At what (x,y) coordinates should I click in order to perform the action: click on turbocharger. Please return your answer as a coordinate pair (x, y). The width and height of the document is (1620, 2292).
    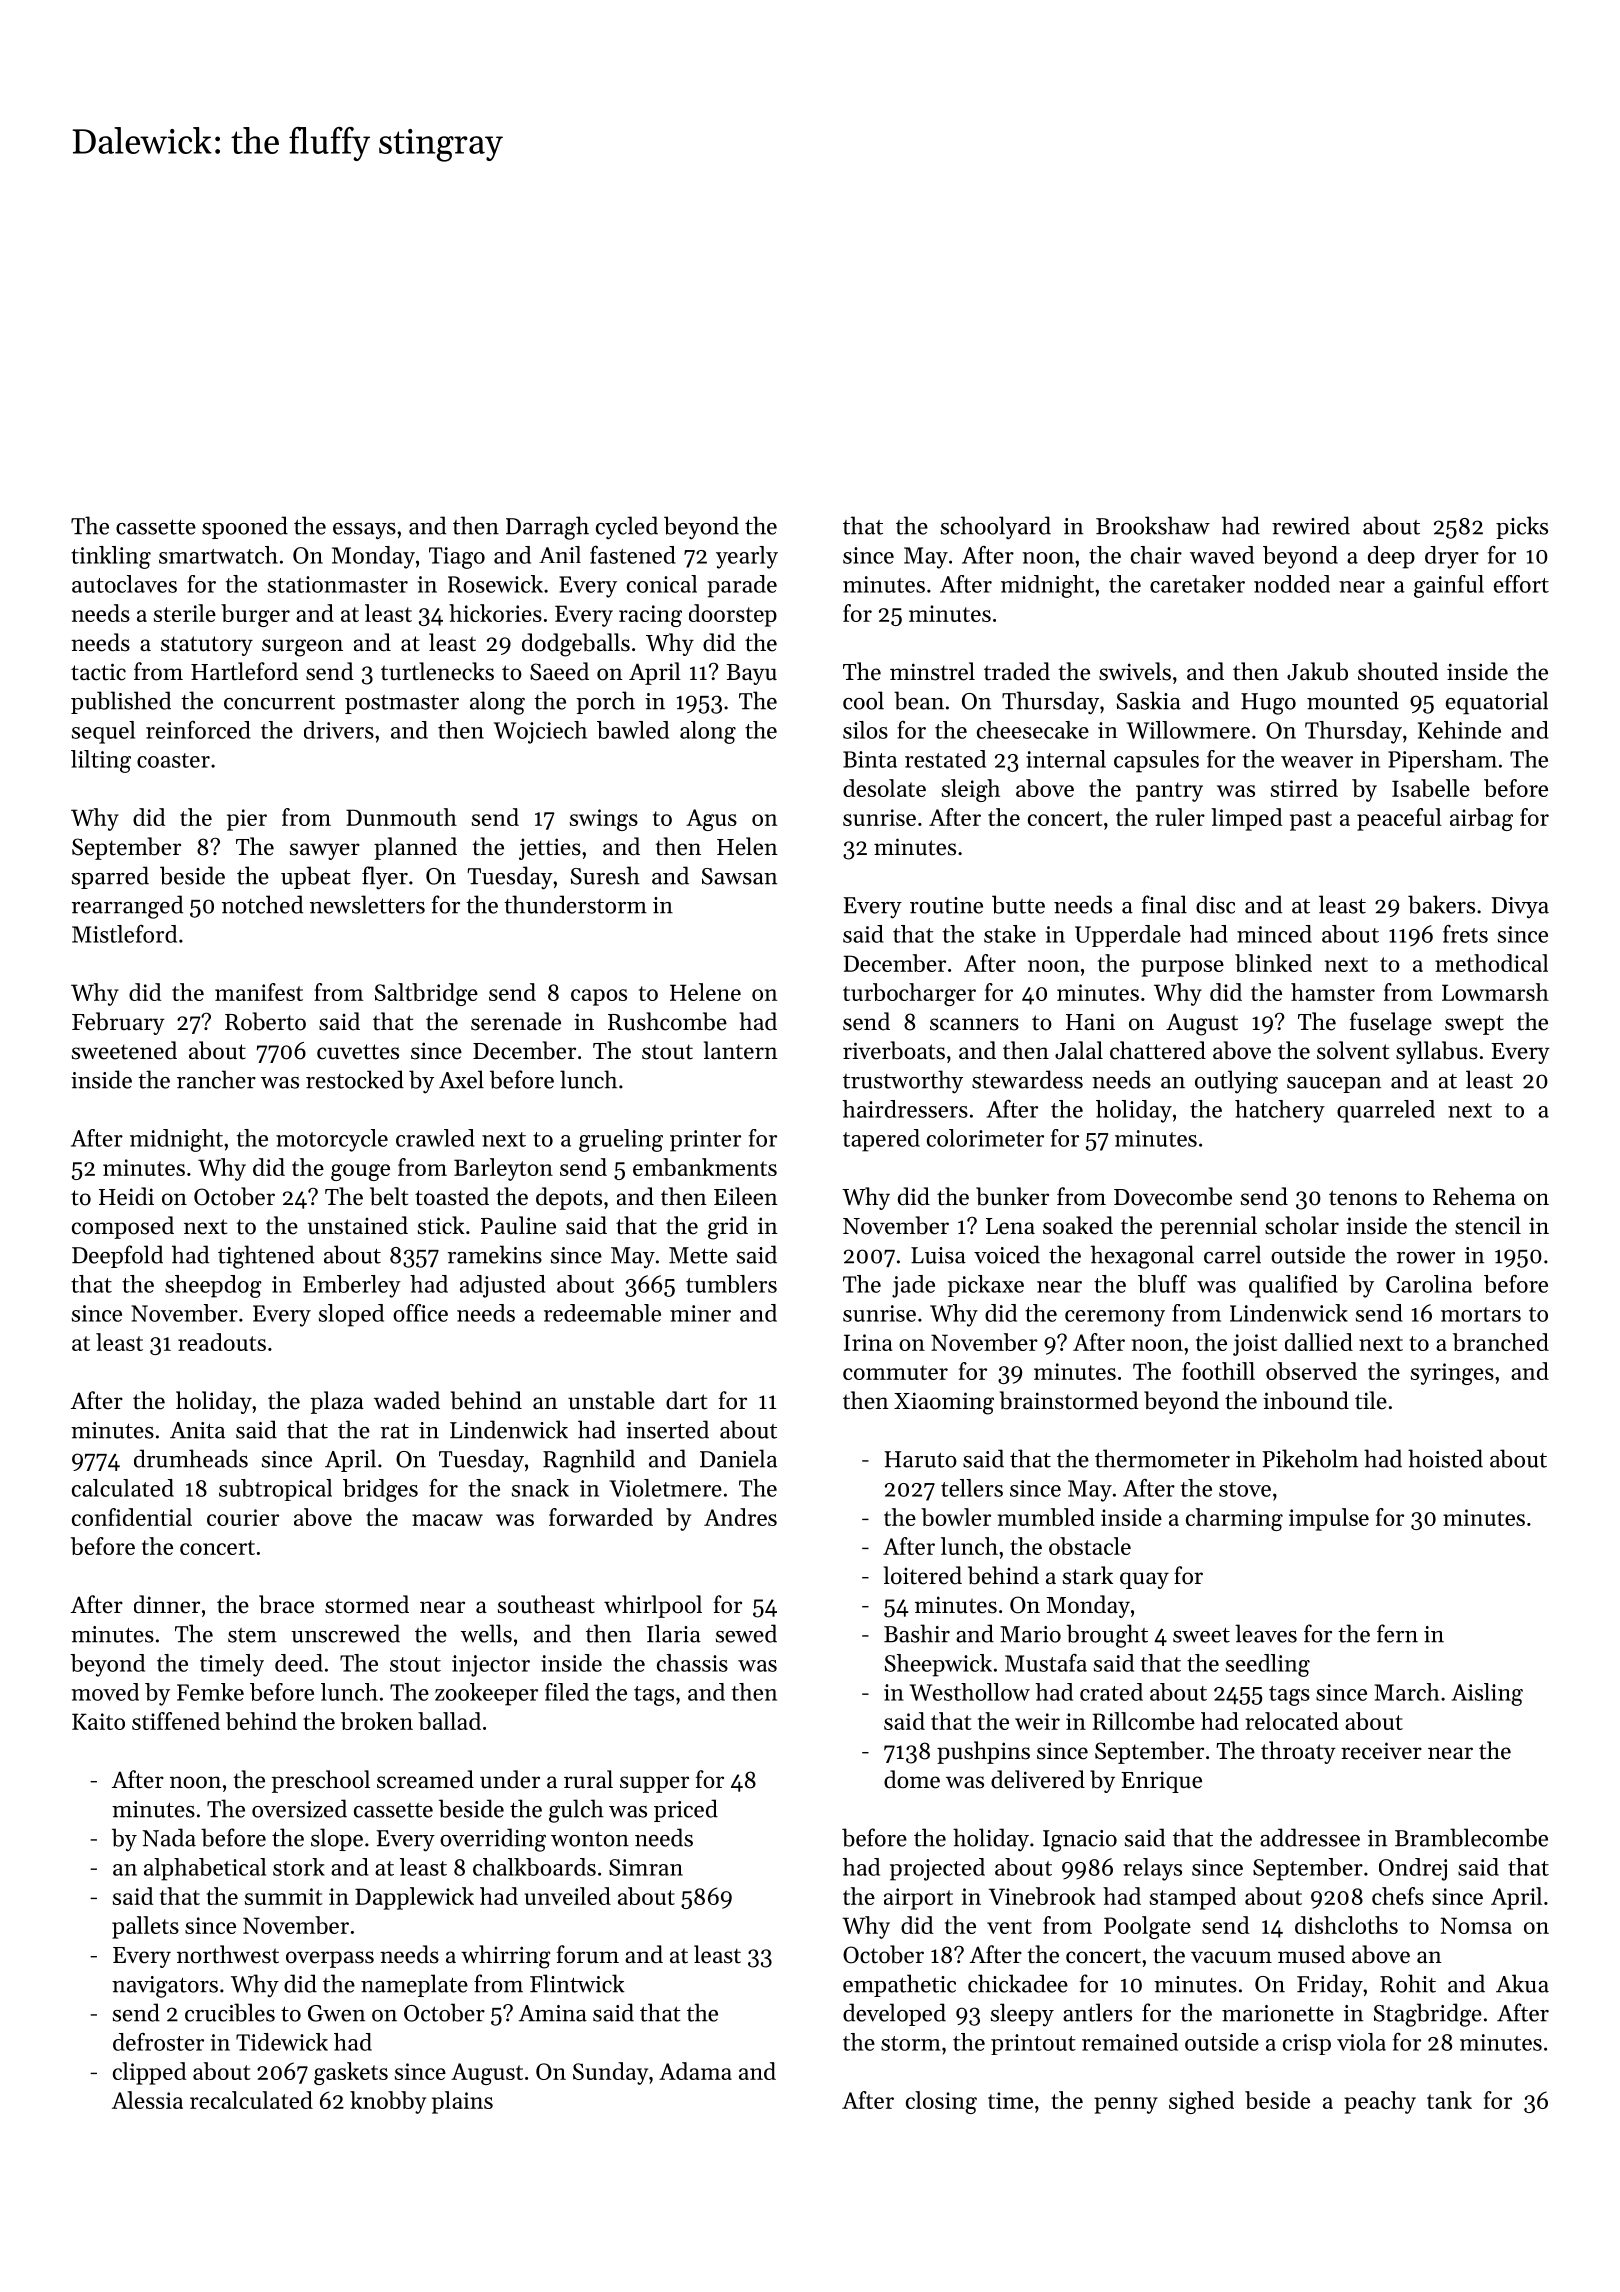
    Looking at the image, I should click on (909, 994).
